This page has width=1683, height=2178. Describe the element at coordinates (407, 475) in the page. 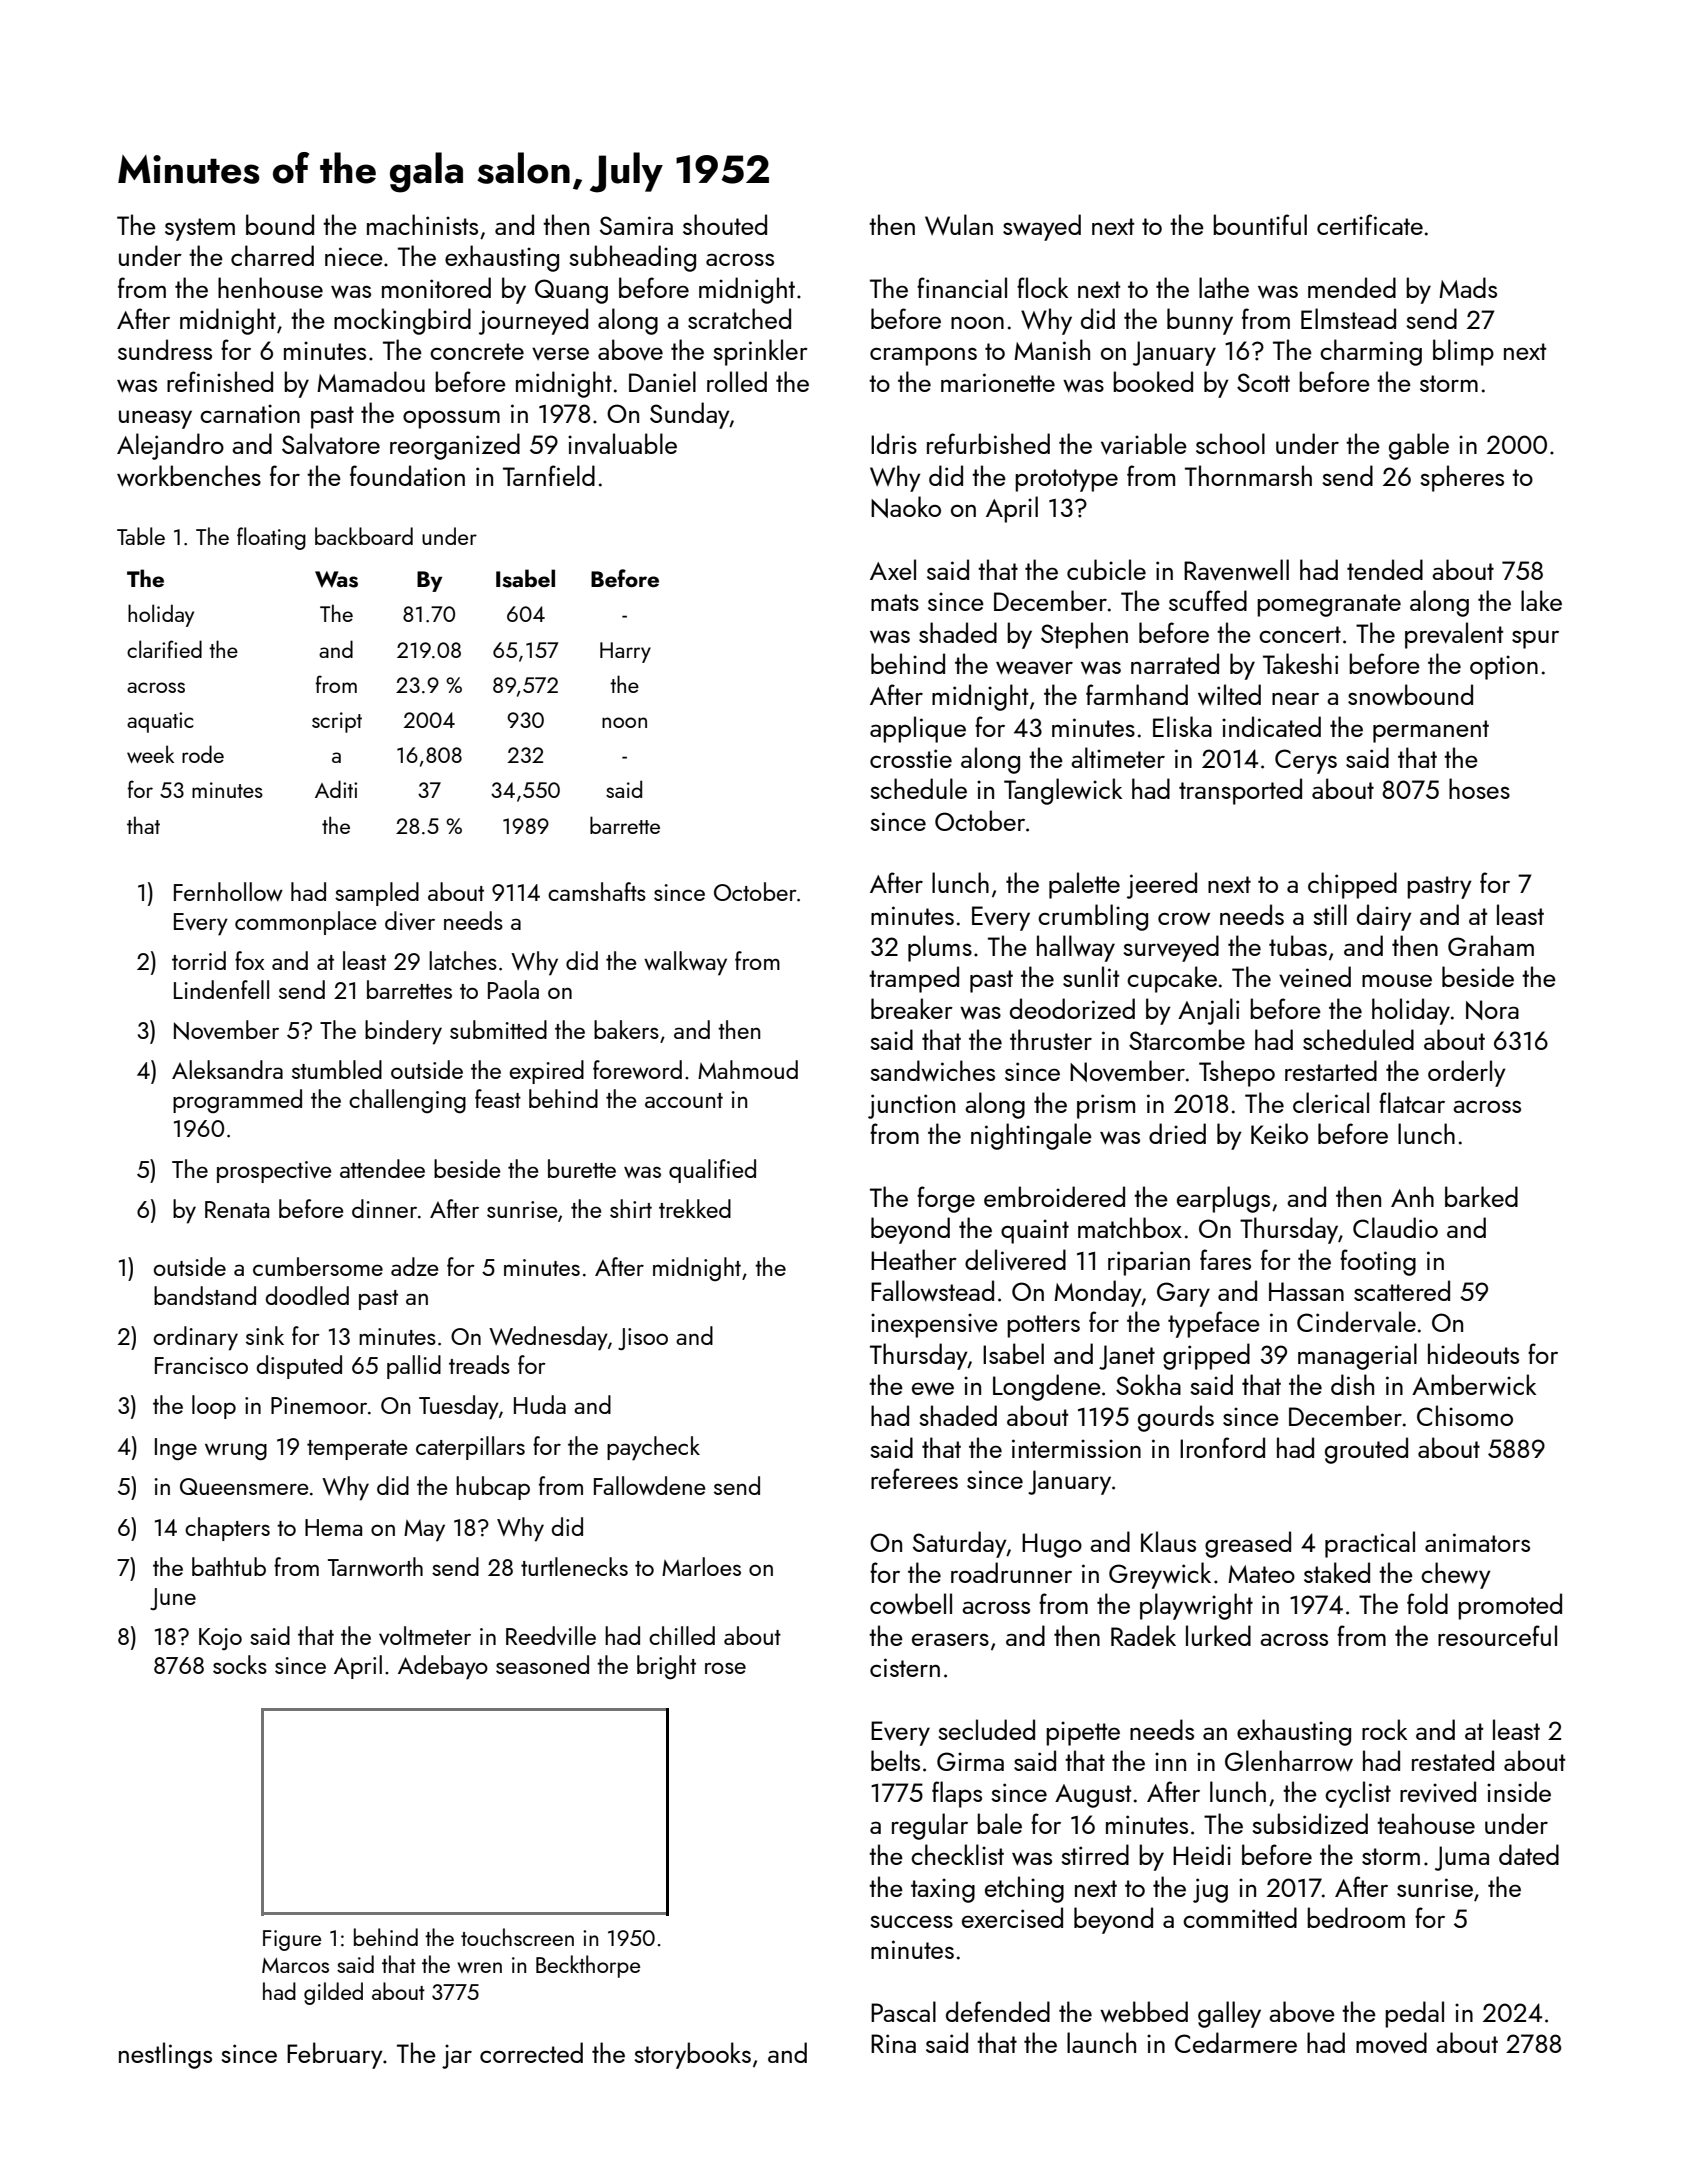

I see `foundation` at that location.
